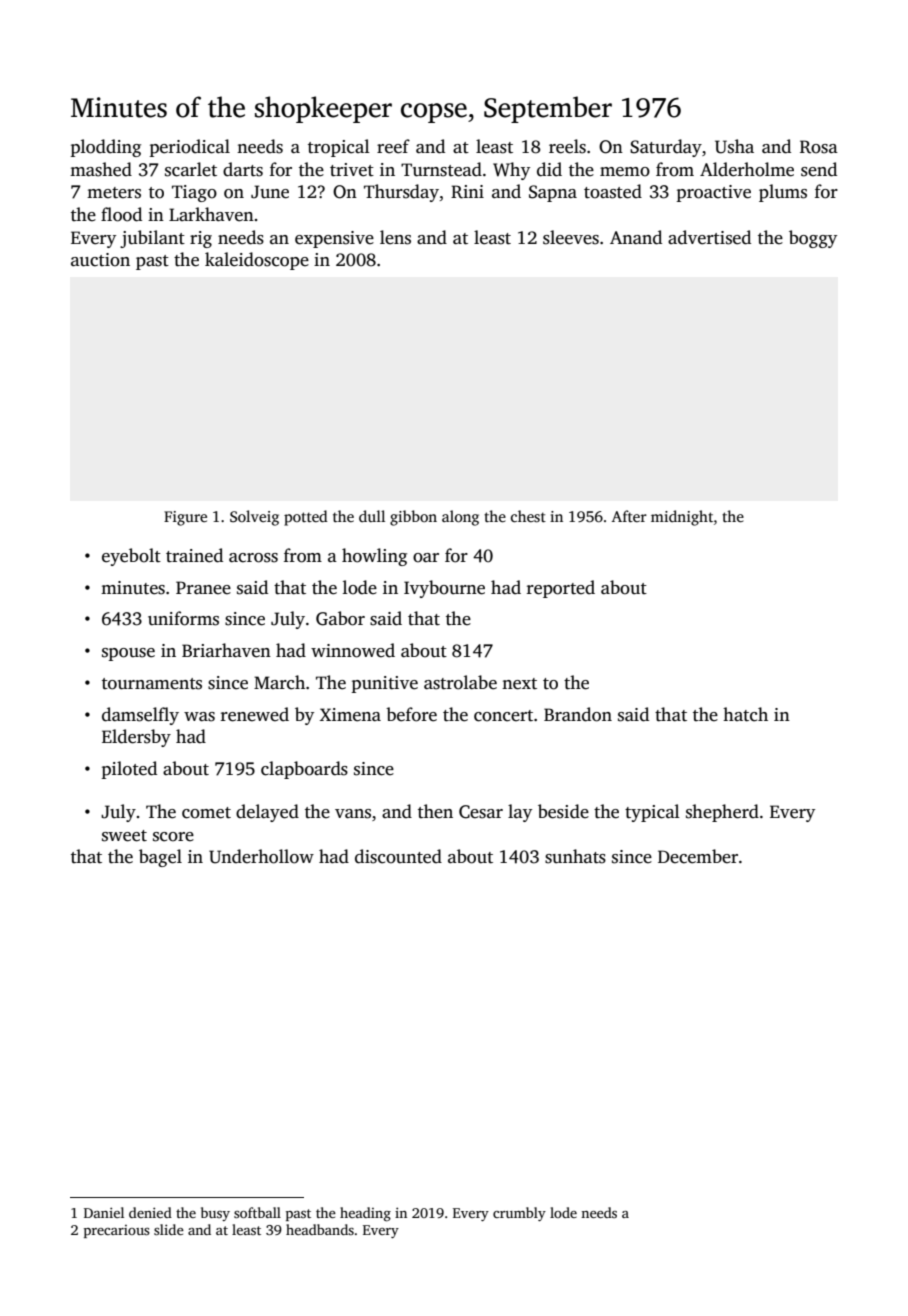  Describe the element at coordinates (571, 237) in the screenshot. I see `sleeves` at that location.
